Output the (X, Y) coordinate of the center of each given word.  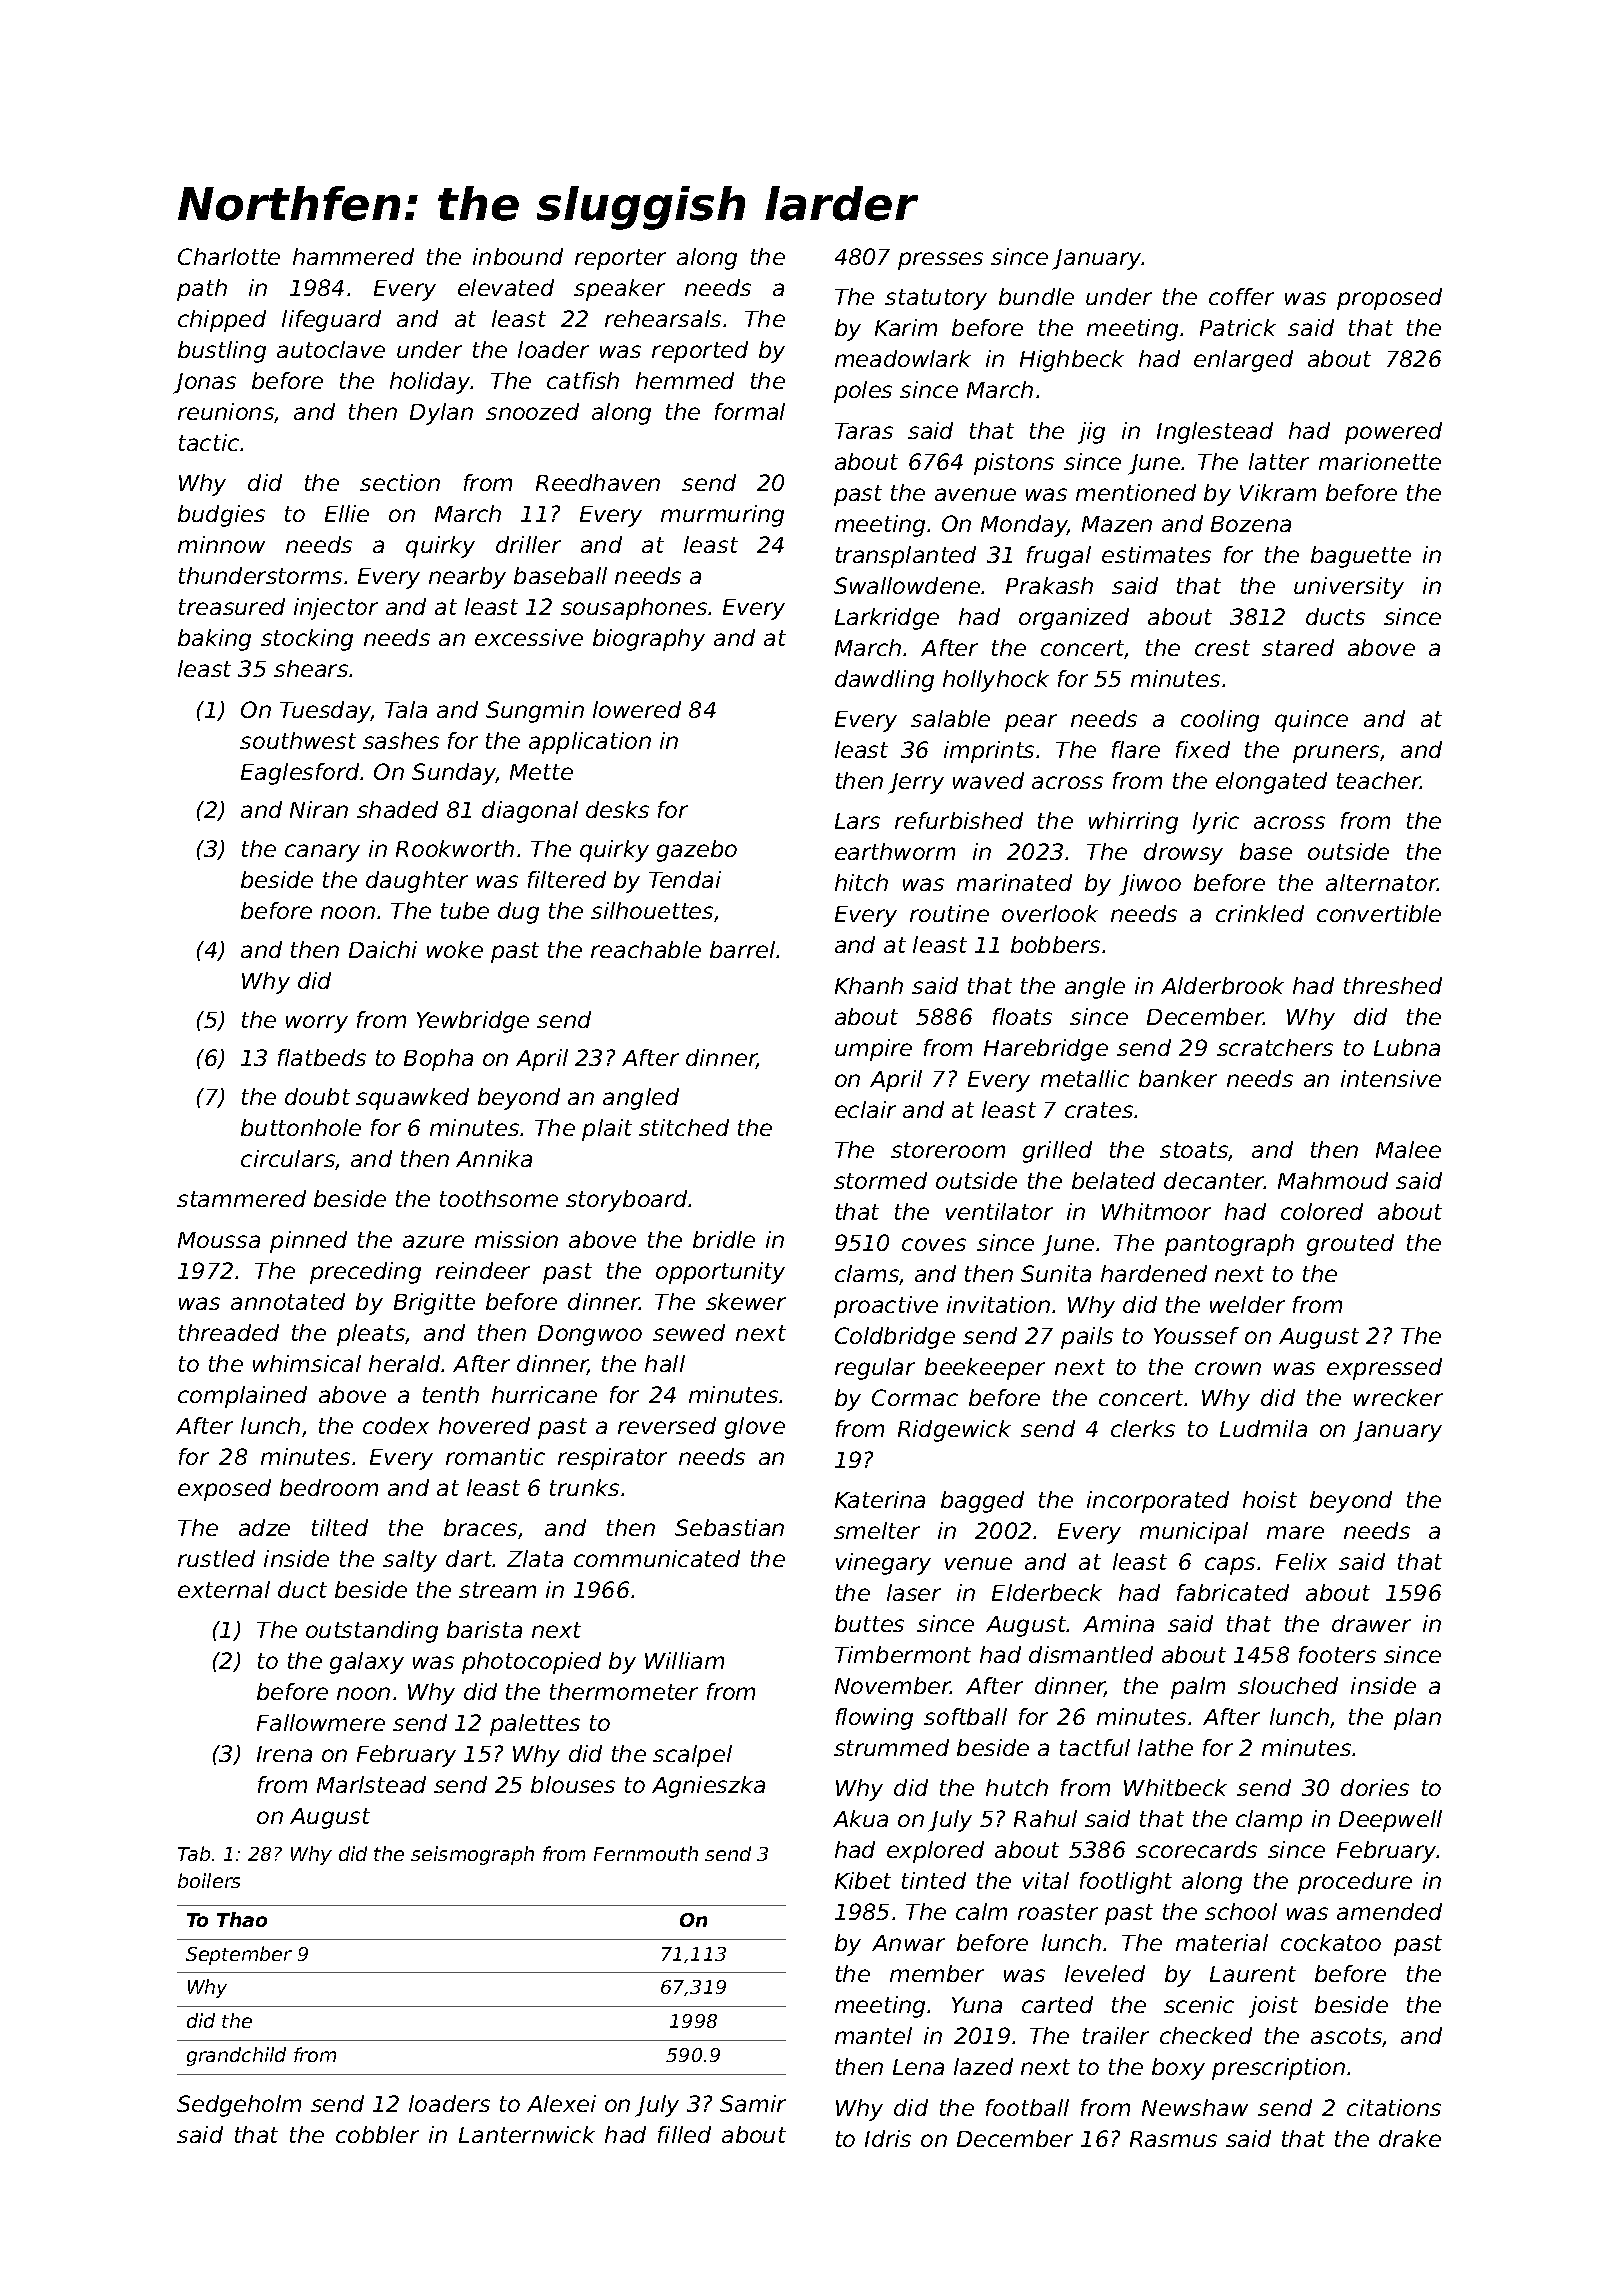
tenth (451, 1394)
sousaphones (634, 609)
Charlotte (229, 256)
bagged (982, 1502)
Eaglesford (300, 774)
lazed (983, 2066)
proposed (1389, 299)
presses (940, 261)
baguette (1361, 557)
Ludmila (1263, 1428)
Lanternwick (527, 2134)
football (1027, 2107)
